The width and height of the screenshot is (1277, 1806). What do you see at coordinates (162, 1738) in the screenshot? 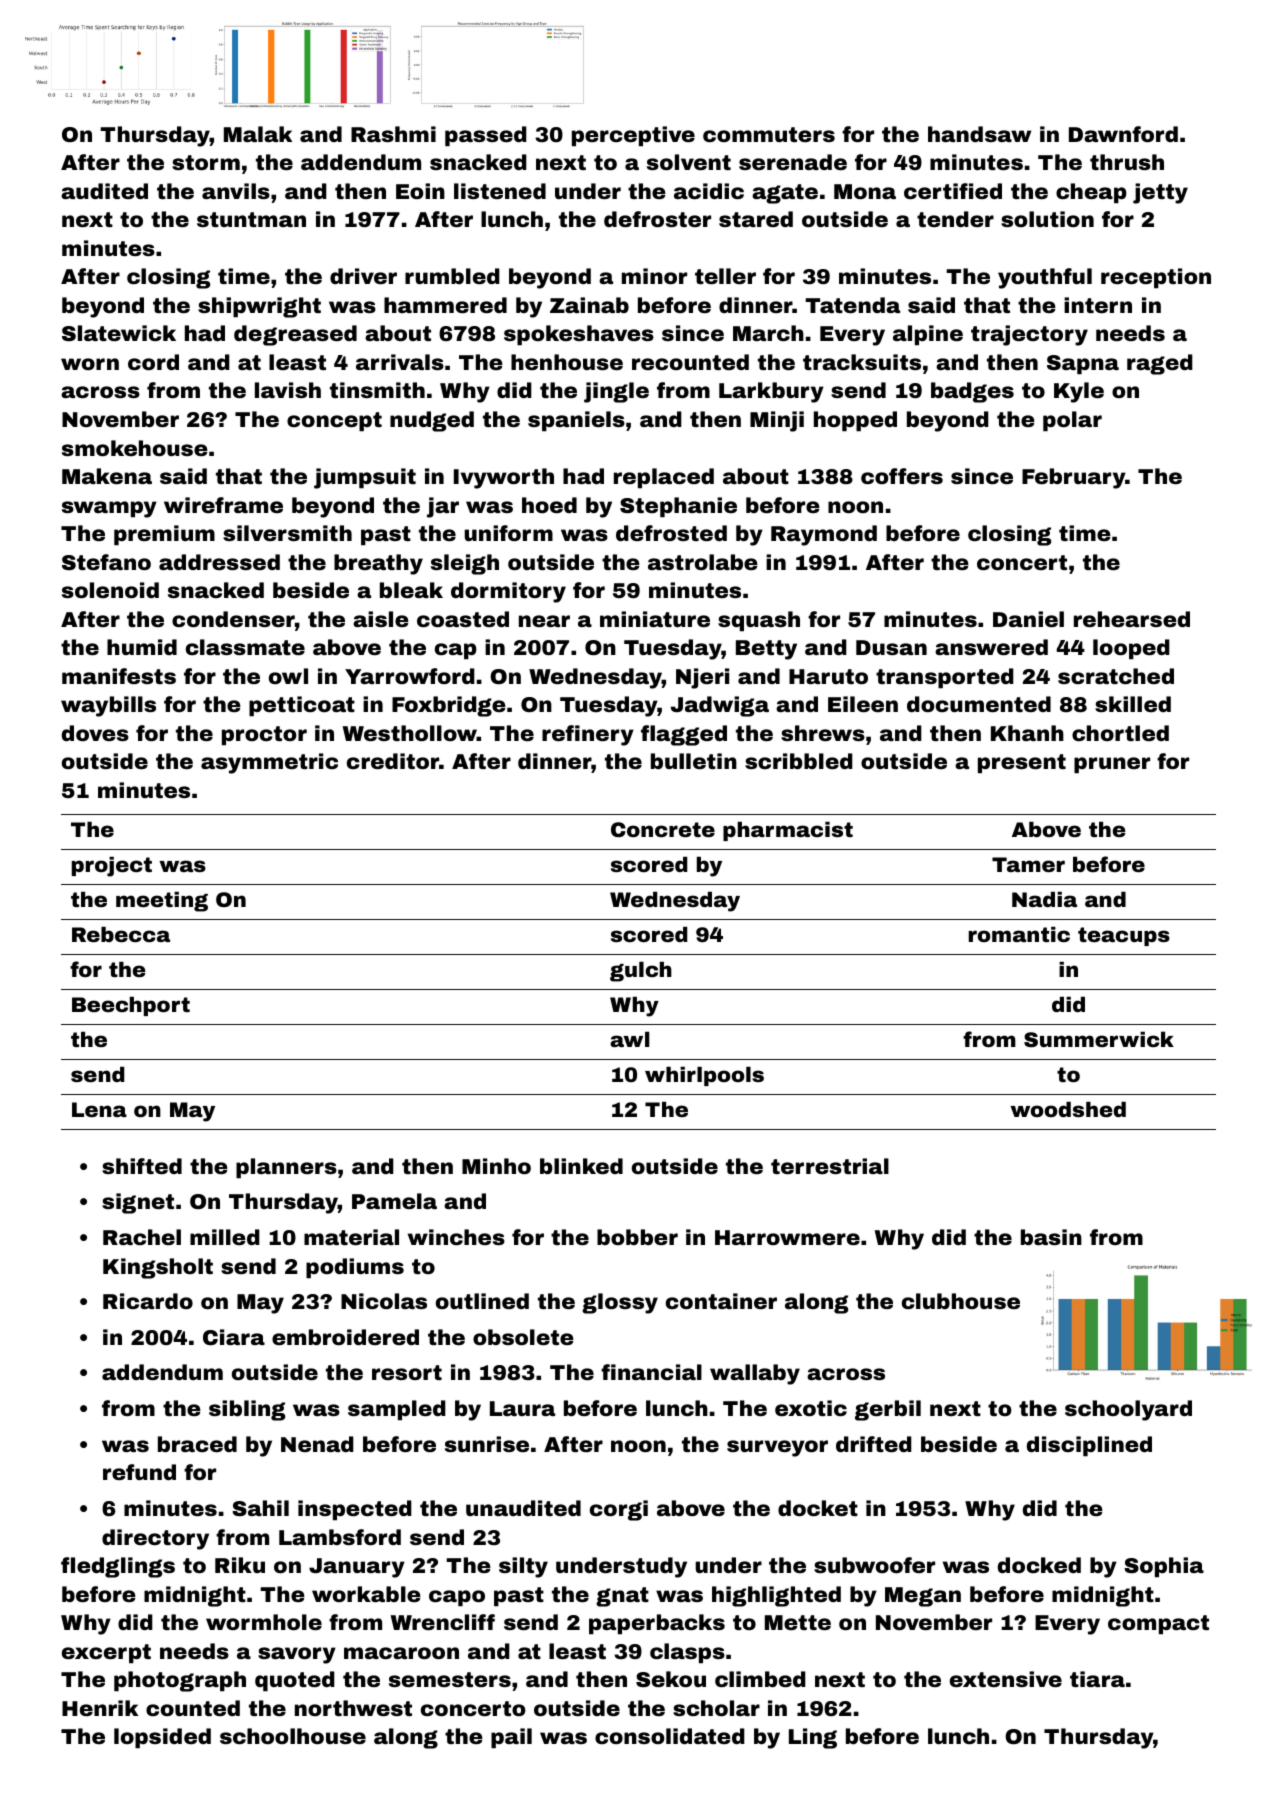
I see `lopsided` at bounding box center [162, 1738].
